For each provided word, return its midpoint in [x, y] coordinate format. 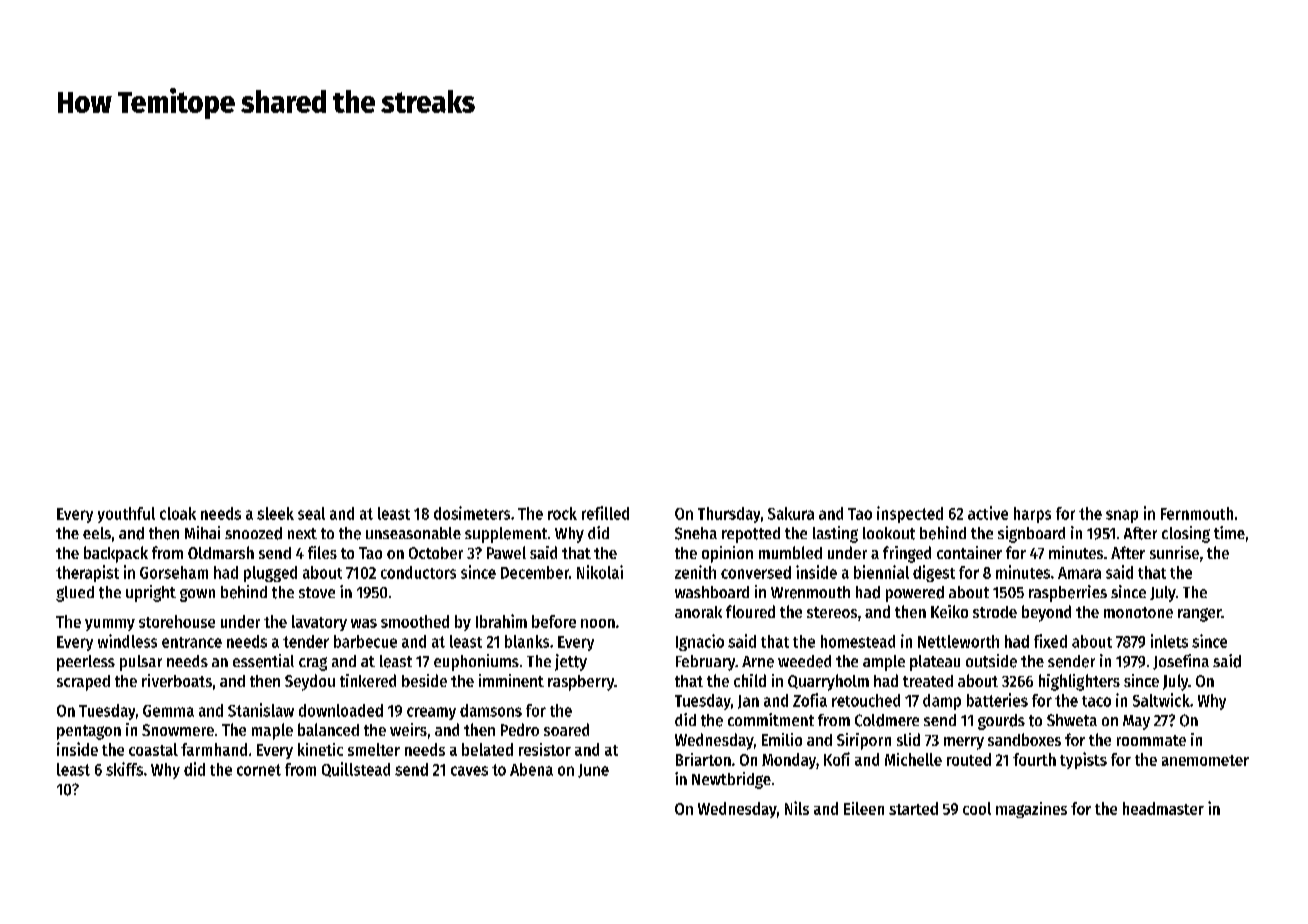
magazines [1031, 810]
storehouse [177, 621]
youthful [126, 515]
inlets [1169, 641]
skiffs [124, 769]
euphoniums [476, 662]
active [988, 513]
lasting [835, 534]
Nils [797, 808]
